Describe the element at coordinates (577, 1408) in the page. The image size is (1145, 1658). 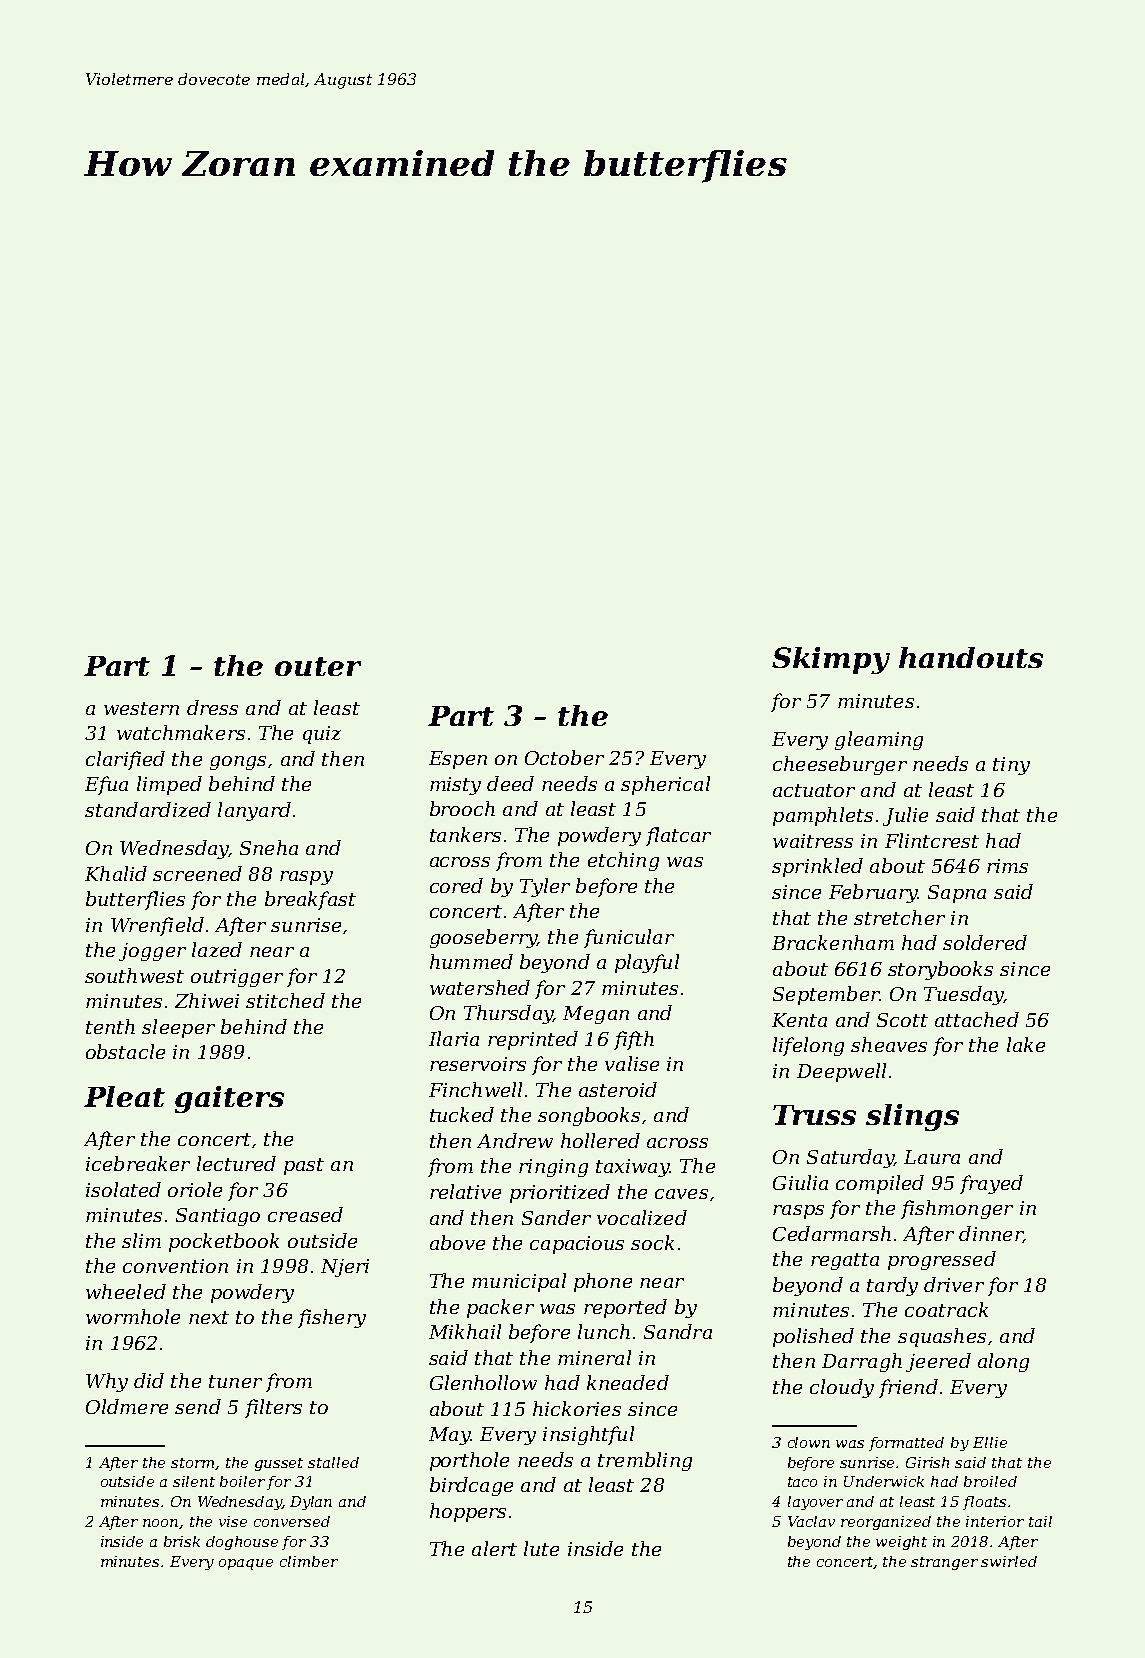
I see `hickories` at that location.
